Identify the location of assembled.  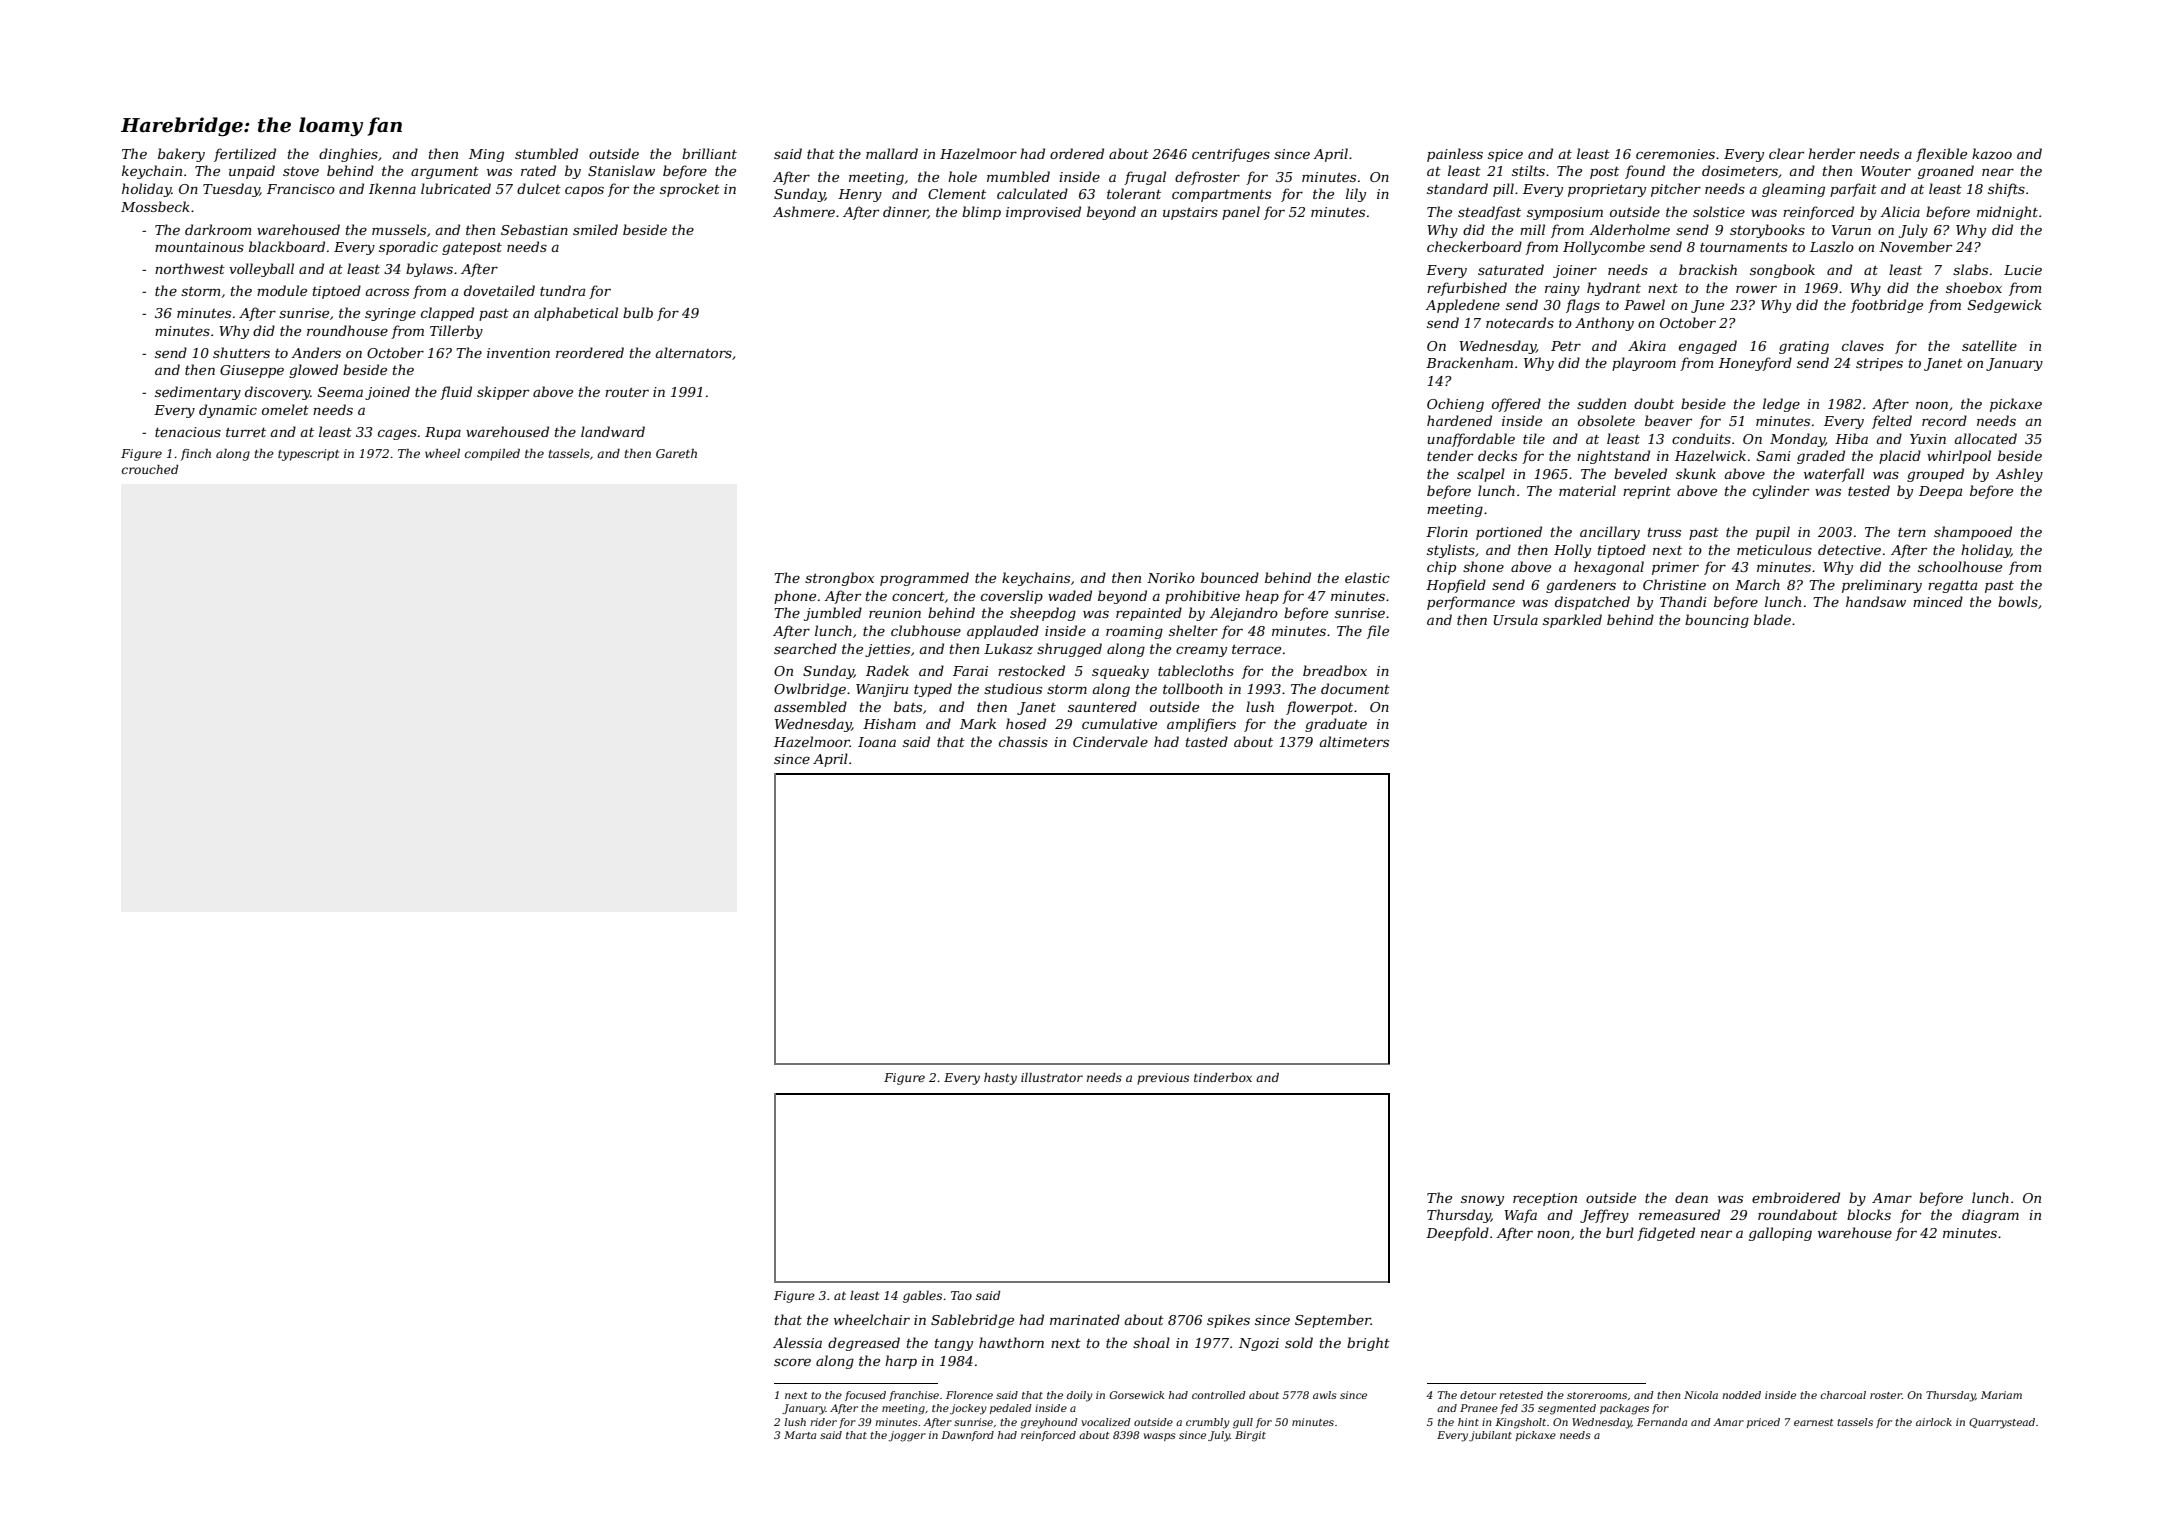
(810, 706).
